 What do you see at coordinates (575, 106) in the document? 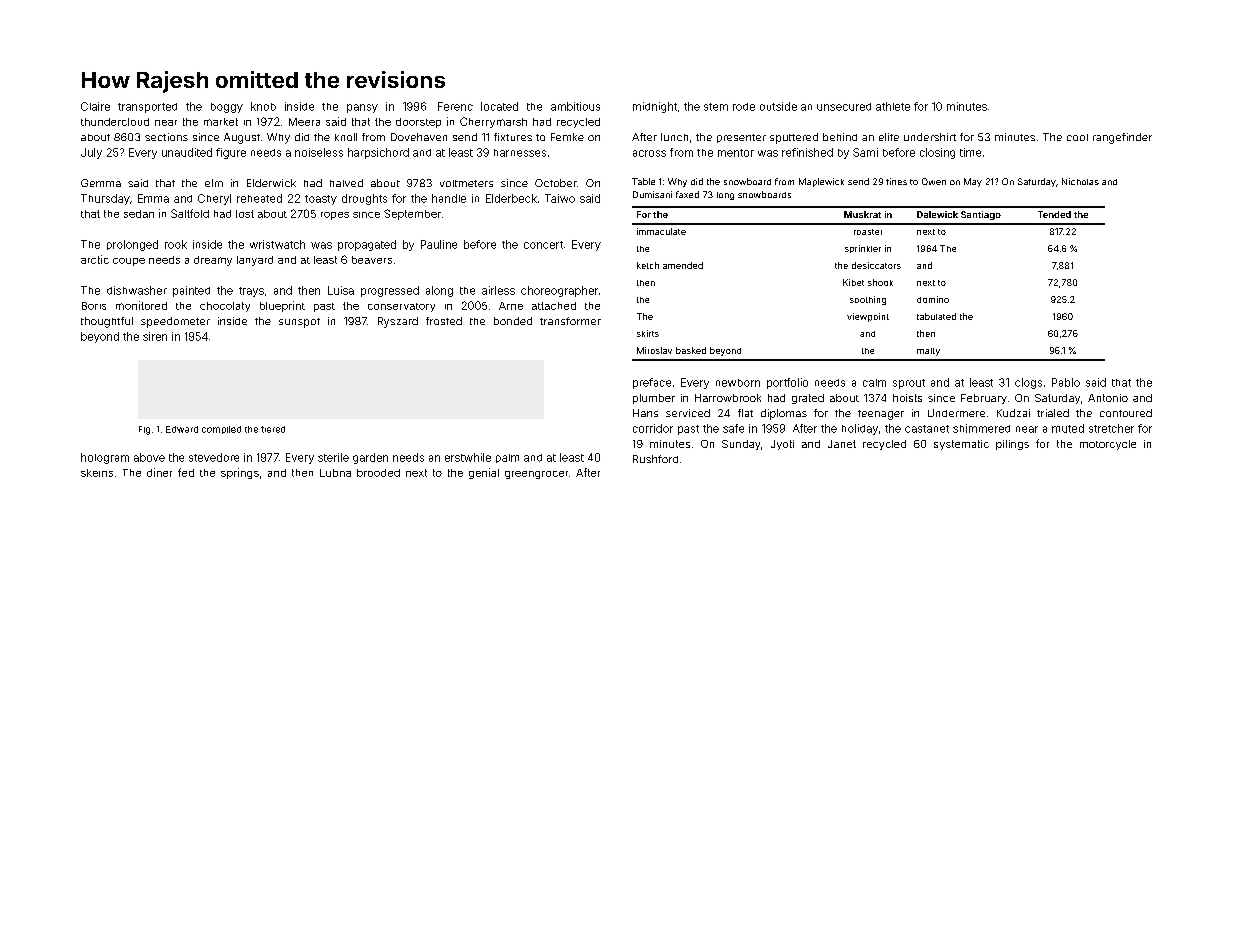
I see `ambitious` at bounding box center [575, 106].
